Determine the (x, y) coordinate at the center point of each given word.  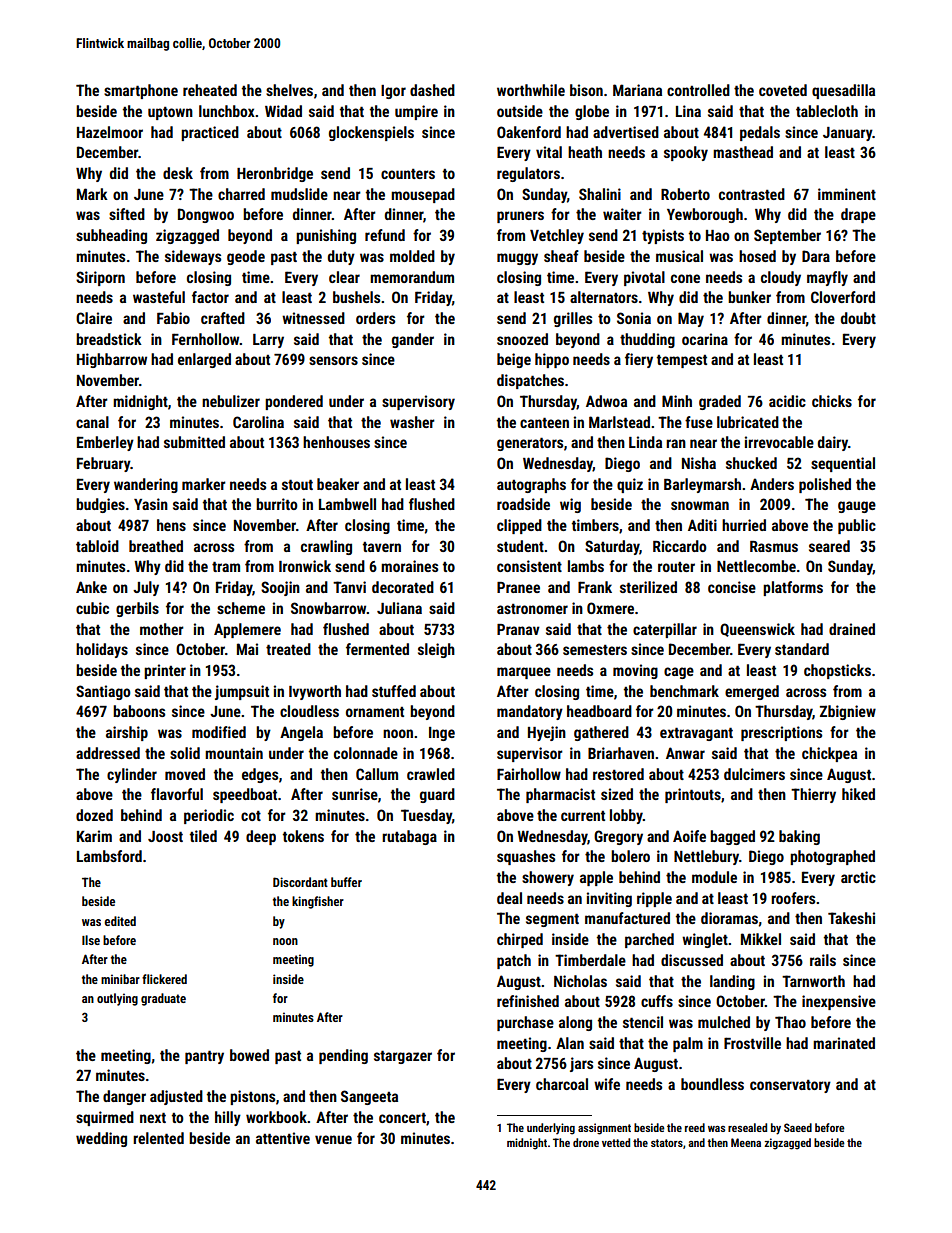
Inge (442, 734)
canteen (544, 423)
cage (679, 673)
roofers (793, 898)
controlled (698, 90)
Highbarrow (112, 360)
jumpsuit (242, 692)
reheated (210, 90)
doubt (858, 318)
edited (120, 921)
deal (509, 898)
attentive (283, 1138)
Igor (393, 92)
